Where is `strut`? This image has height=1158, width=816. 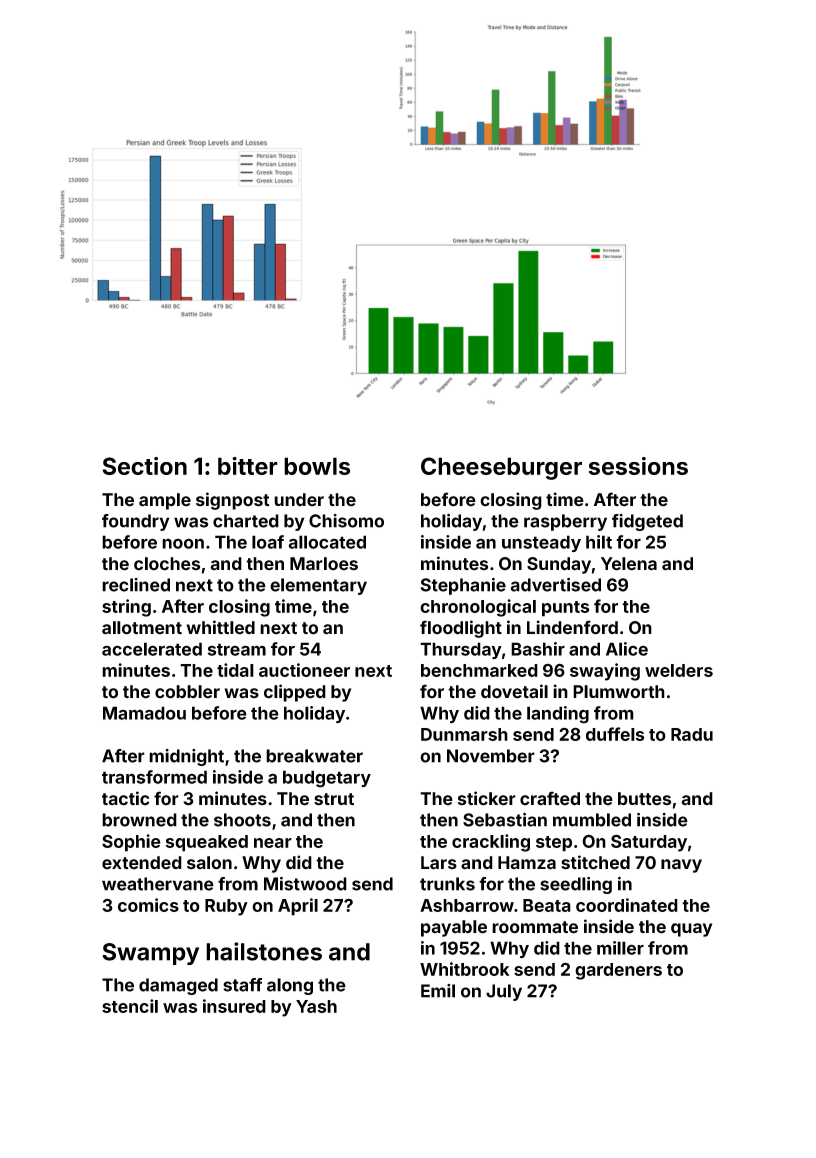 strut is located at coordinates (334, 799).
